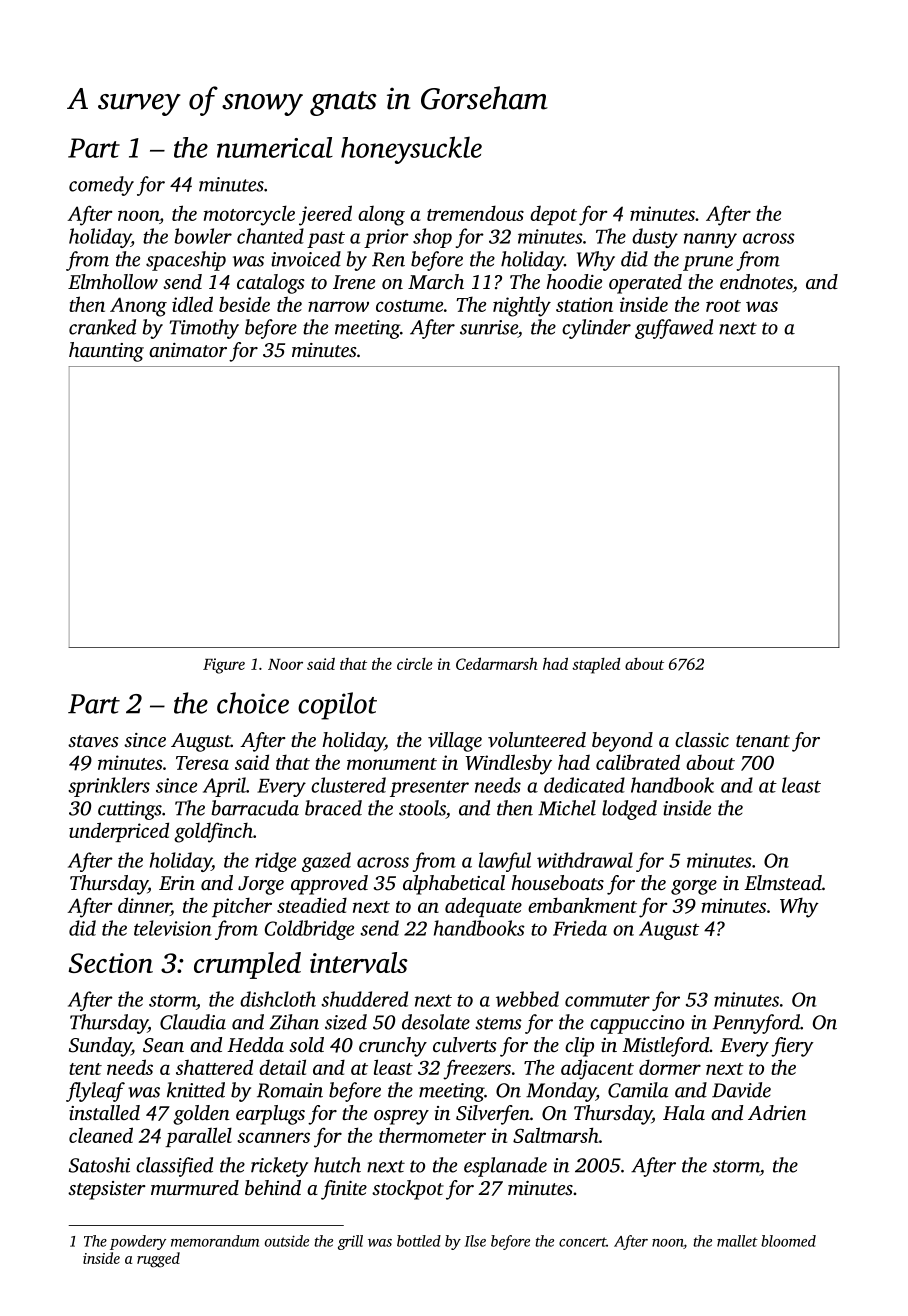  What do you see at coordinates (475, 213) in the page?
I see `tremendous` at bounding box center [475, 213].
